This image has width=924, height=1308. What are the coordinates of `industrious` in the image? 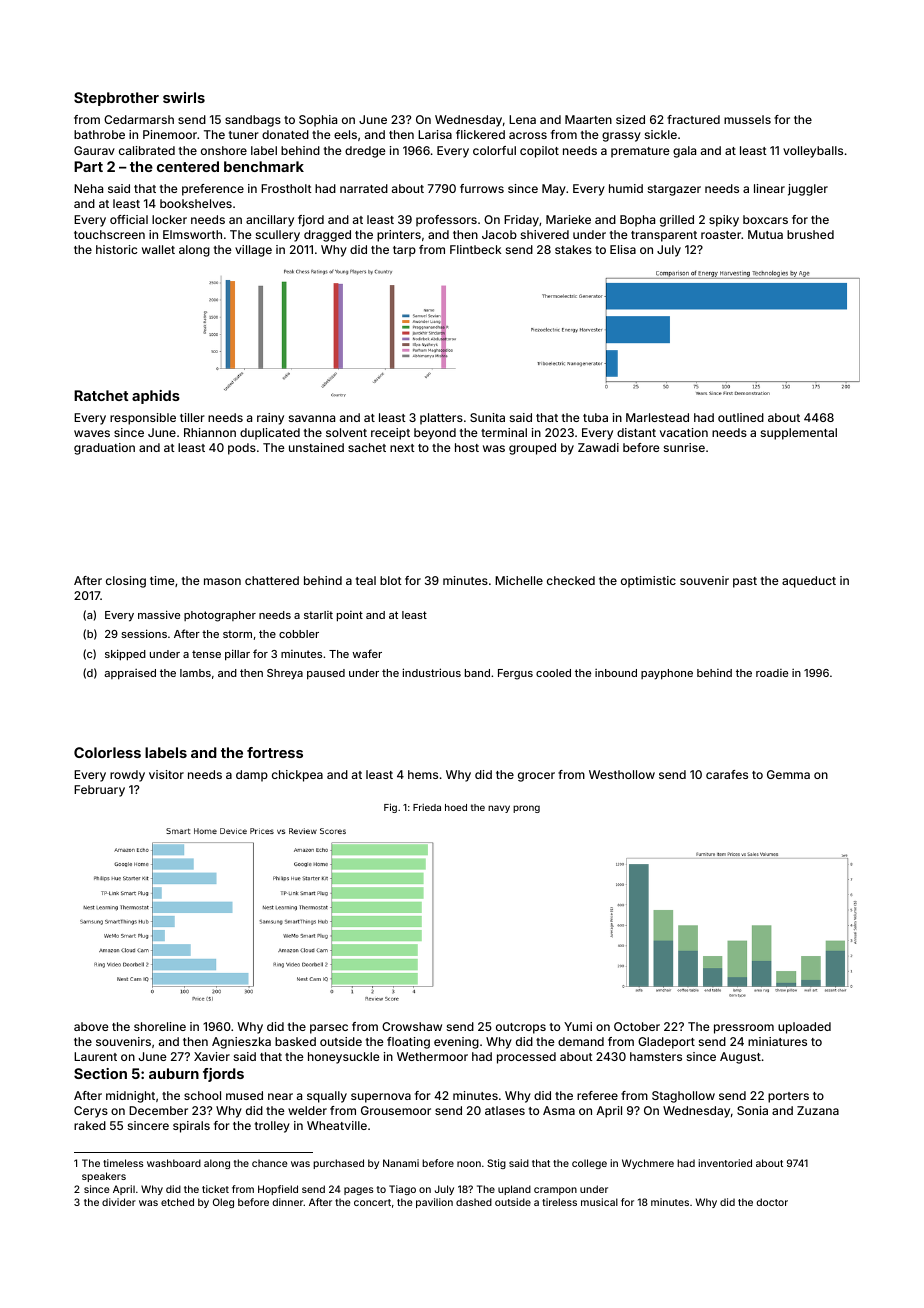 It's located at (432, 672).
